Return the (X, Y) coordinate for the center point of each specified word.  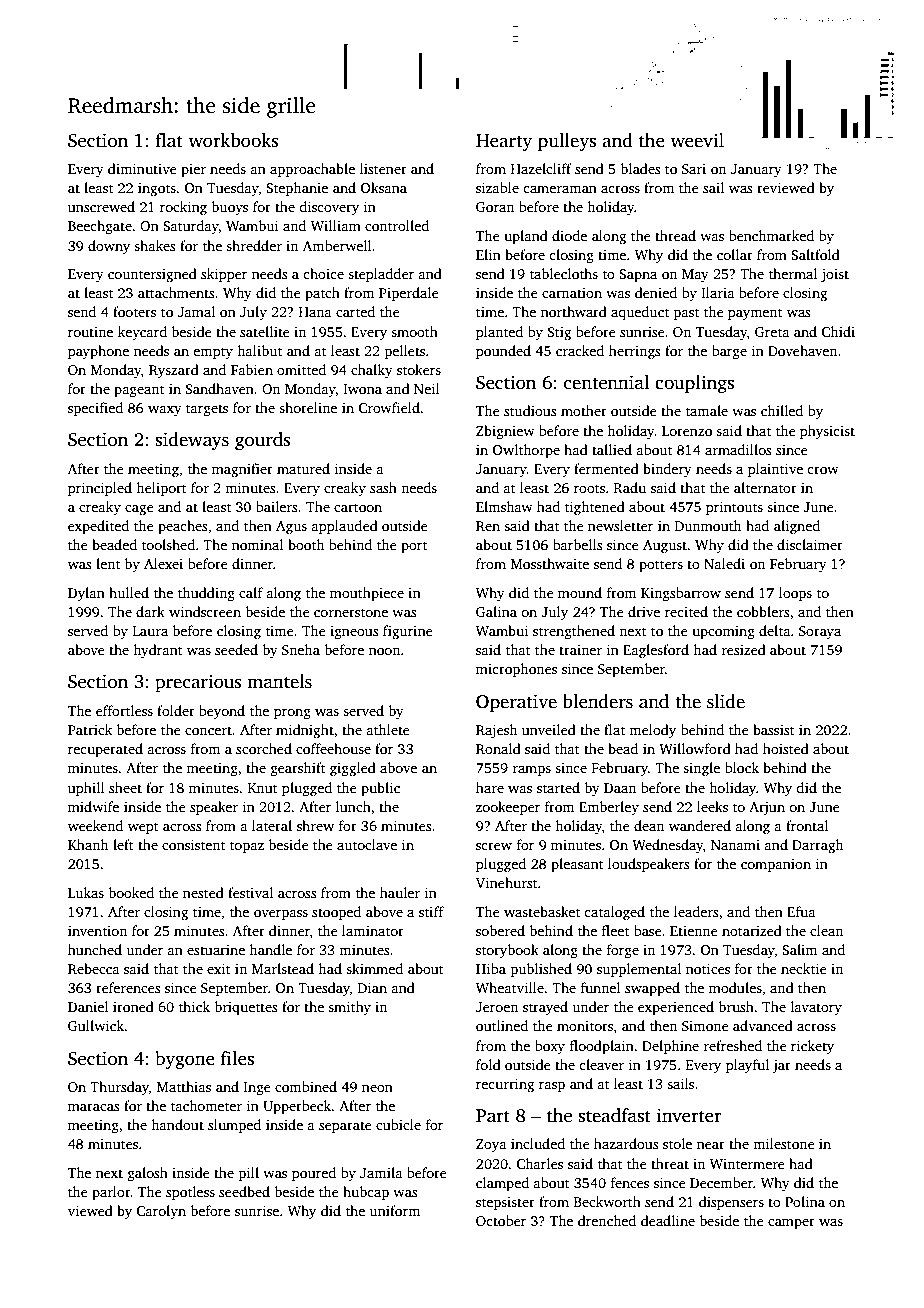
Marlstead (283, 968)
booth (306, 544)
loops (795, 594)
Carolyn (161, 1212)
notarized (752, 930)
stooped (336, 913)
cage (139, 510)
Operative (516, 703)
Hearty (504, 142)
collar (735, 254)
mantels (279, 681)
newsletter (620, 525)
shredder (254, 245)
